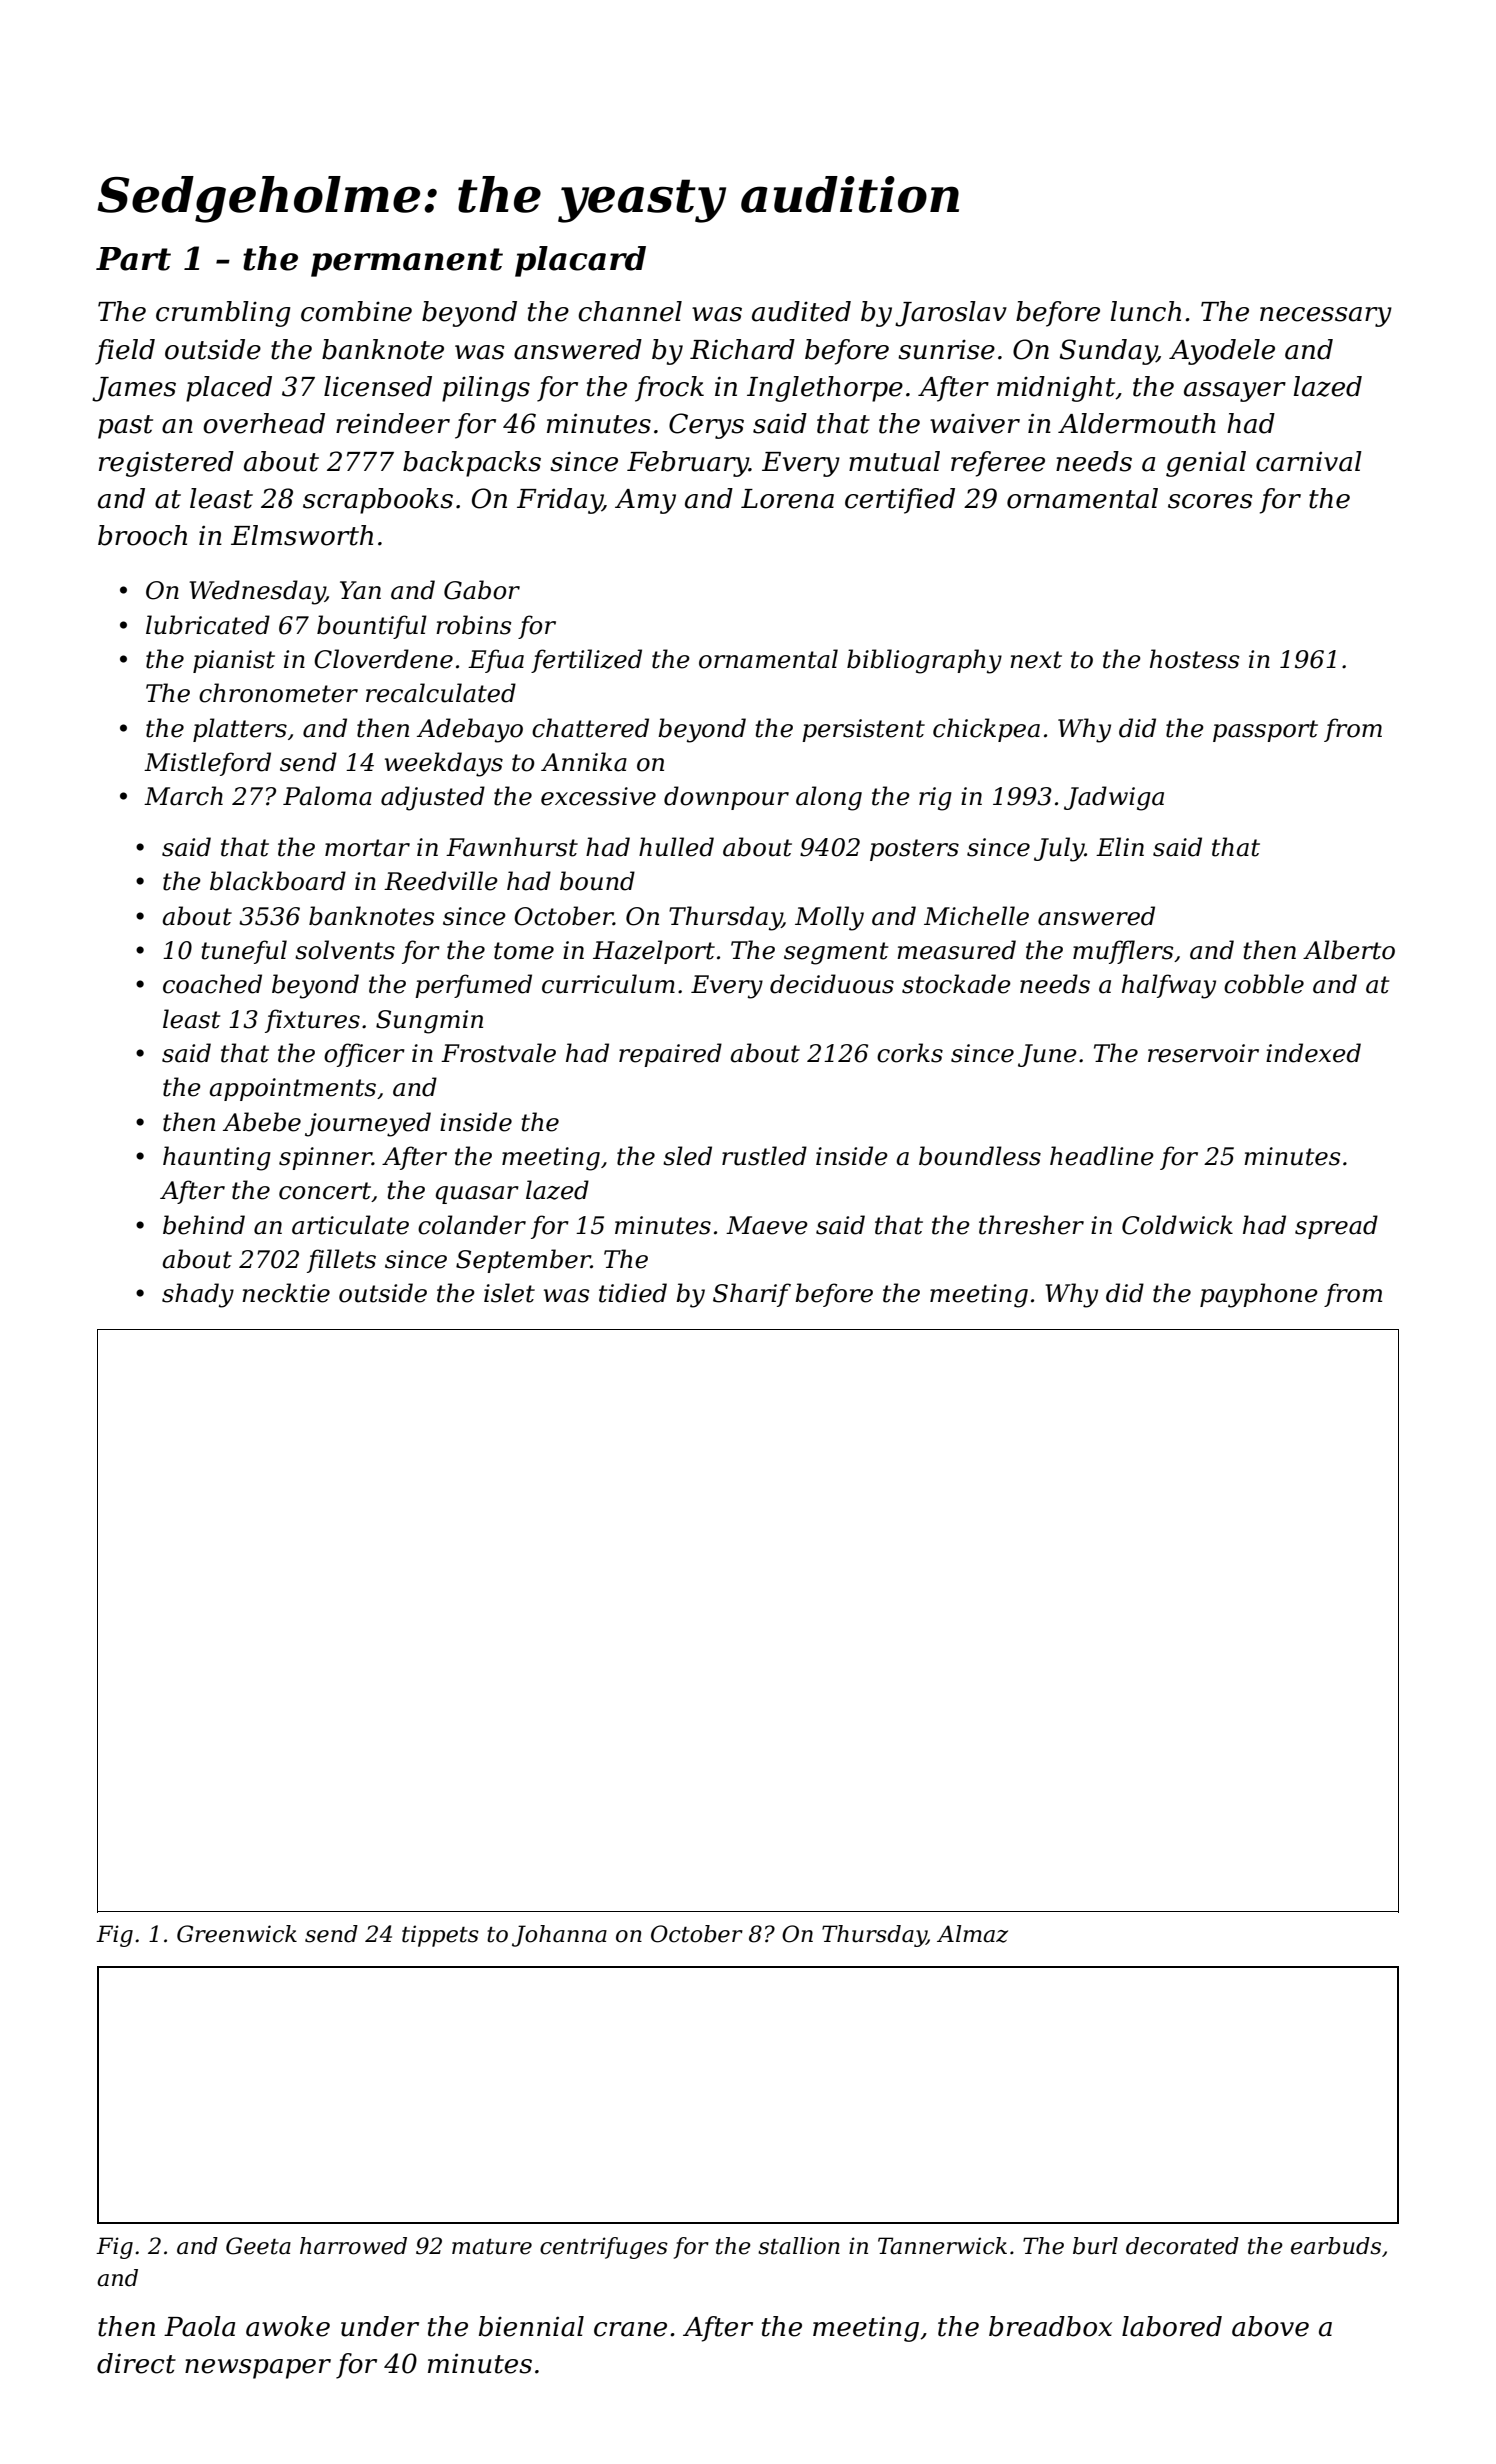  Describe the element at coordinates (1349, 950) in the screenshot. I see `Alberto` at that location.
